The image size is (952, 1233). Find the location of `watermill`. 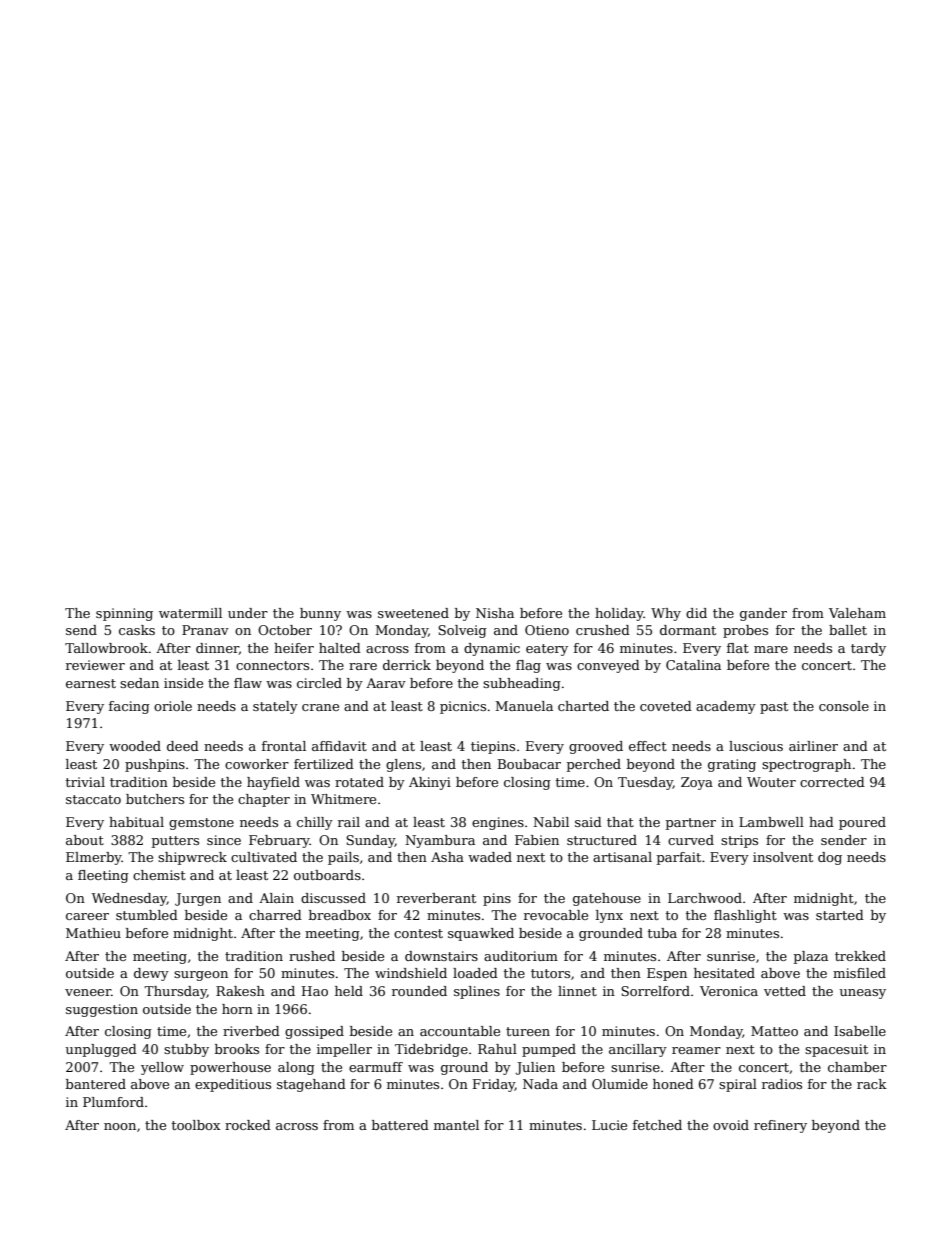

watermill is located at coordinates (190, 613).
